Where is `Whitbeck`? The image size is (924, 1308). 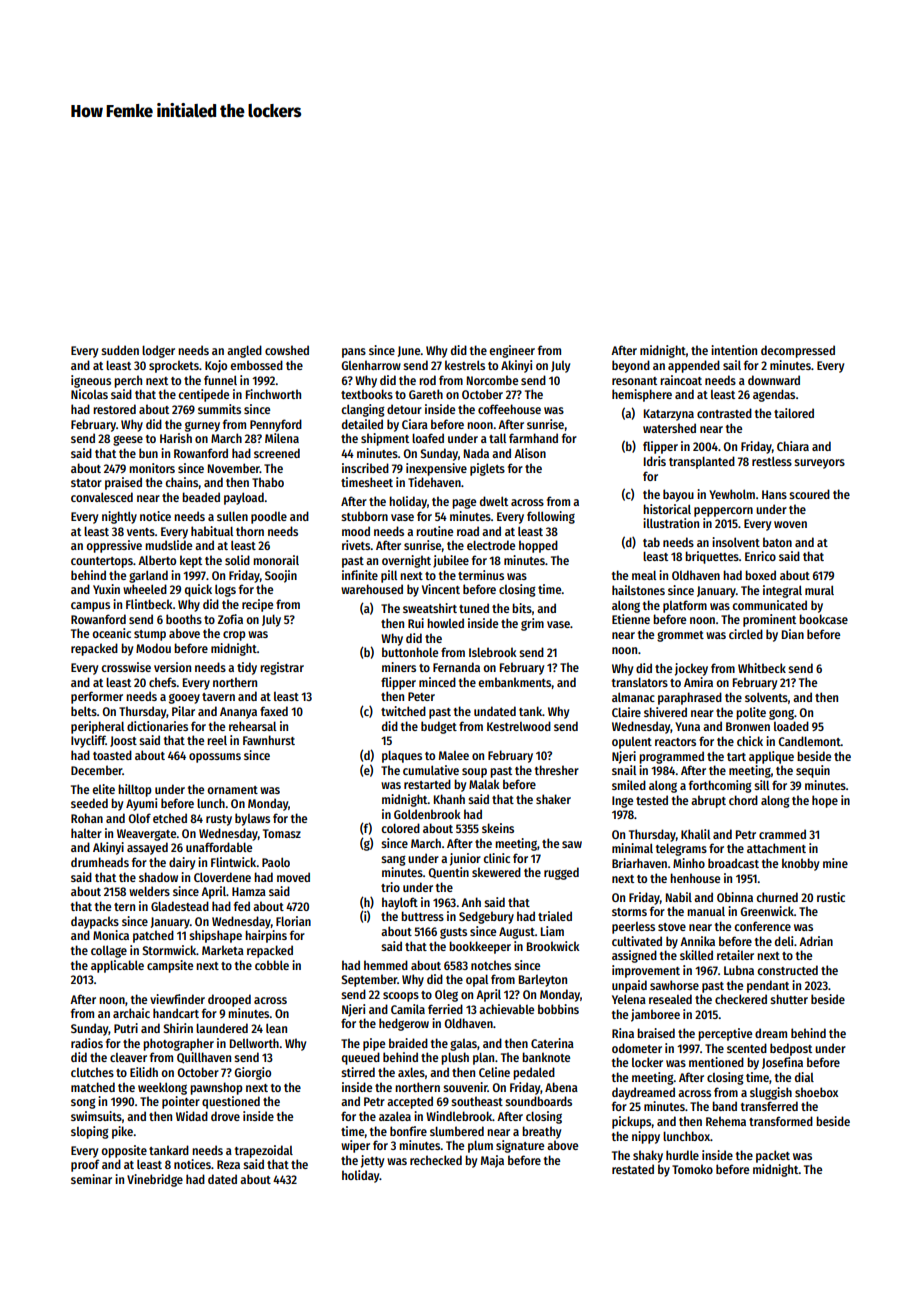 Whitbeck is located at coordinates (762, 668).
